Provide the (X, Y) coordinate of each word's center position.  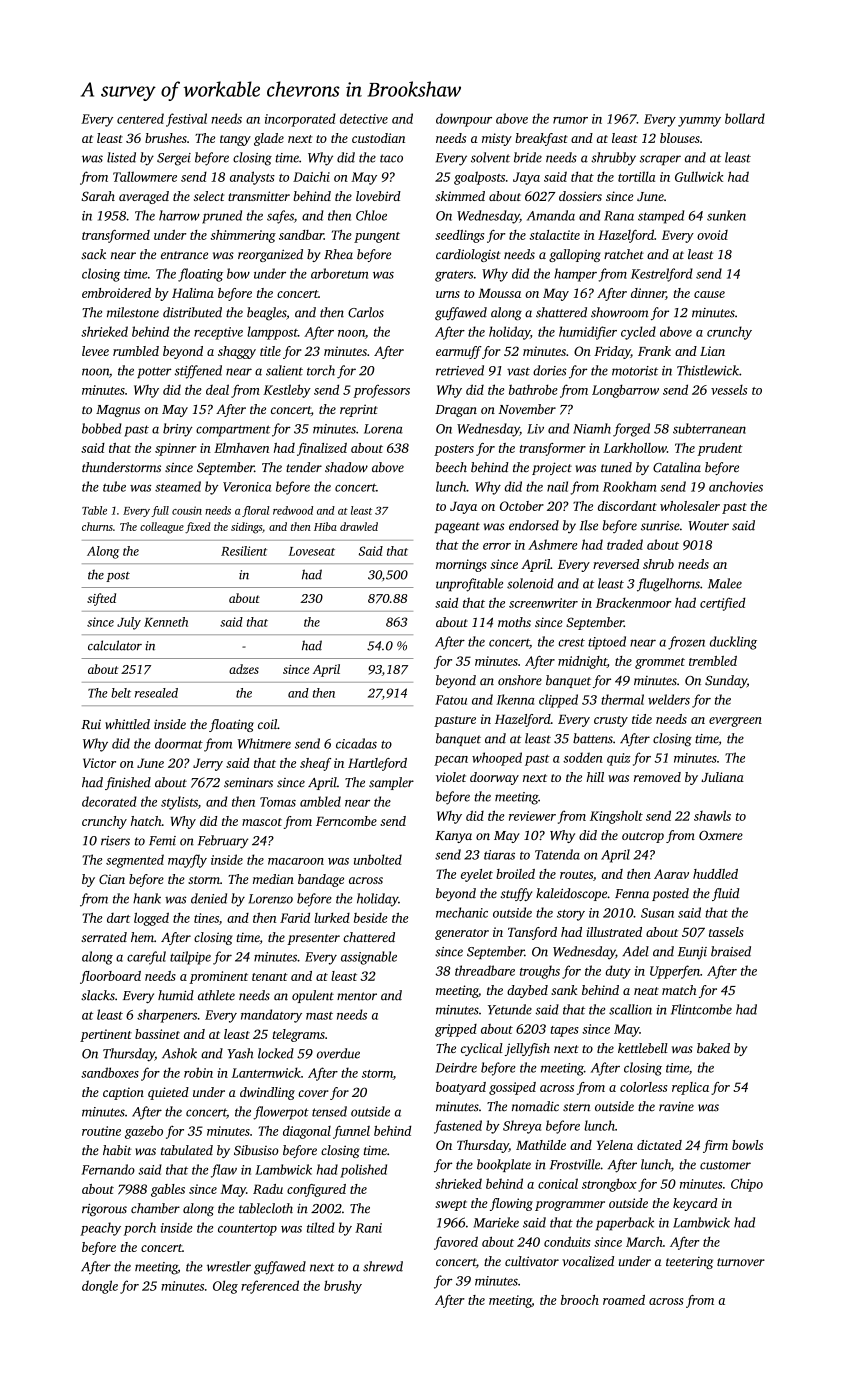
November (527, 409)
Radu (268, 1189)
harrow (179, 215)
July (129, 623)
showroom (619, 312)
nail (557, 486)
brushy (343, 1287)
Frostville (575, 1164)
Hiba (325, 526)
